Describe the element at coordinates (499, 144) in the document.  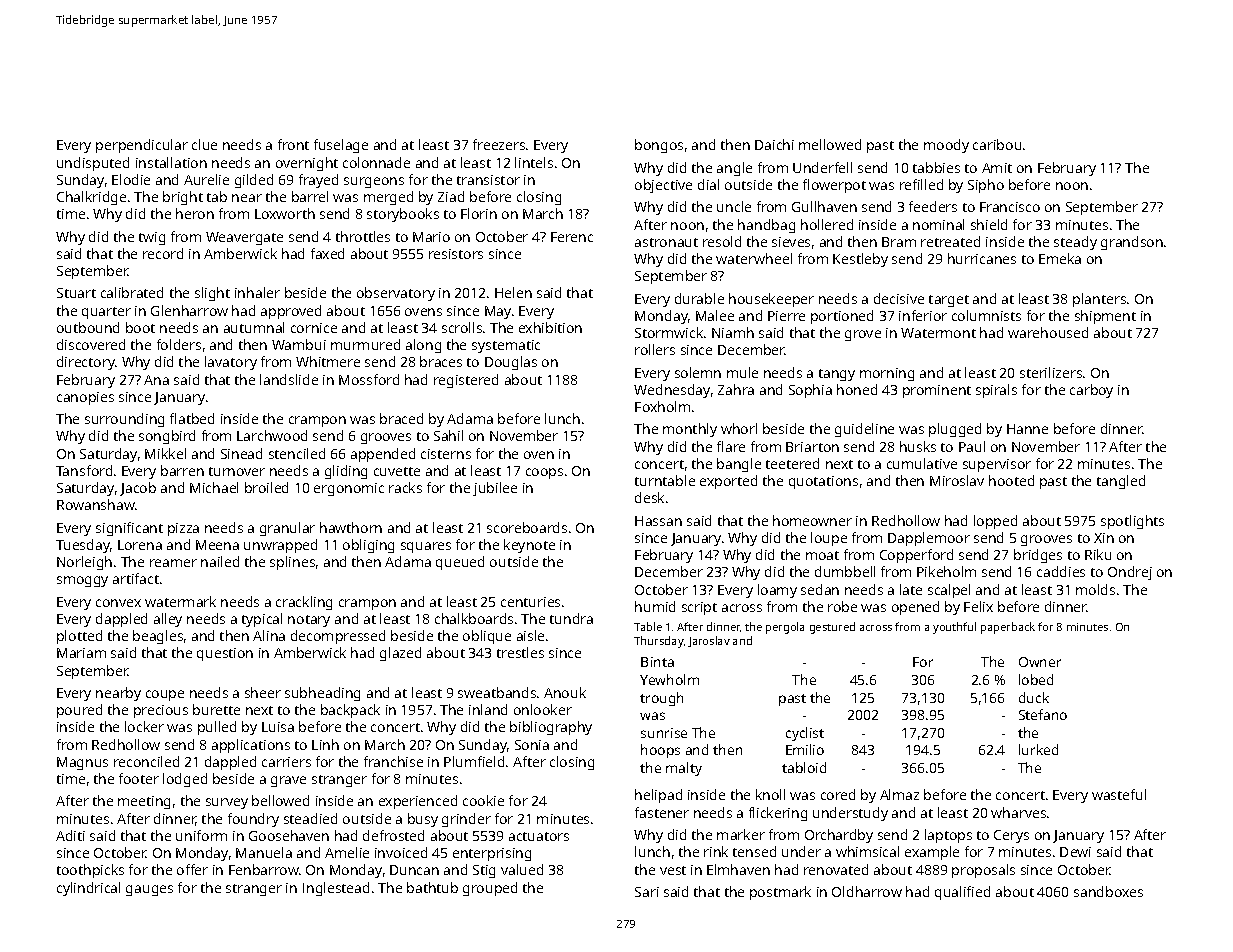
I see `freezers` at that location.
